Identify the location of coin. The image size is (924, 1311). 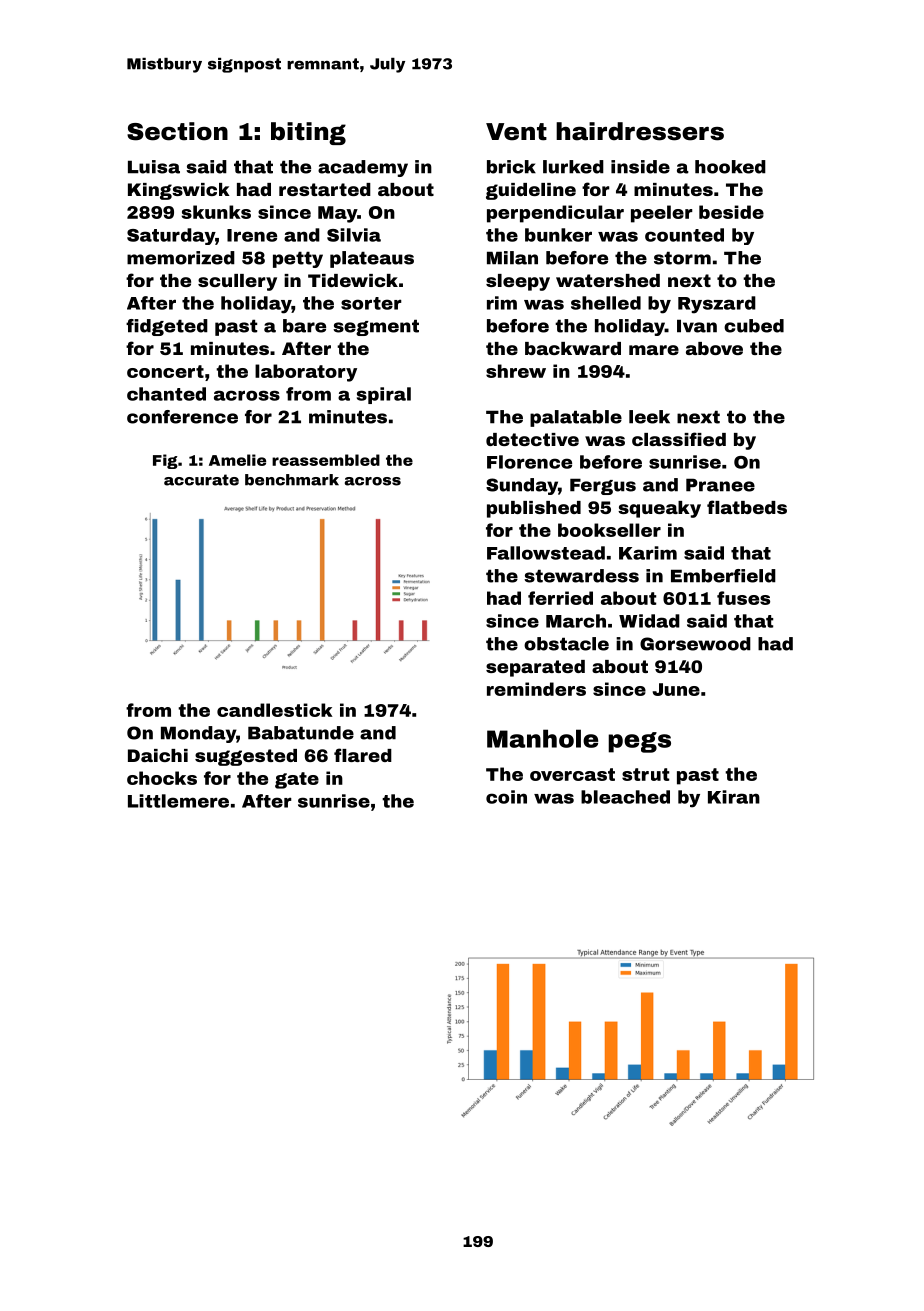
(506, 797).
